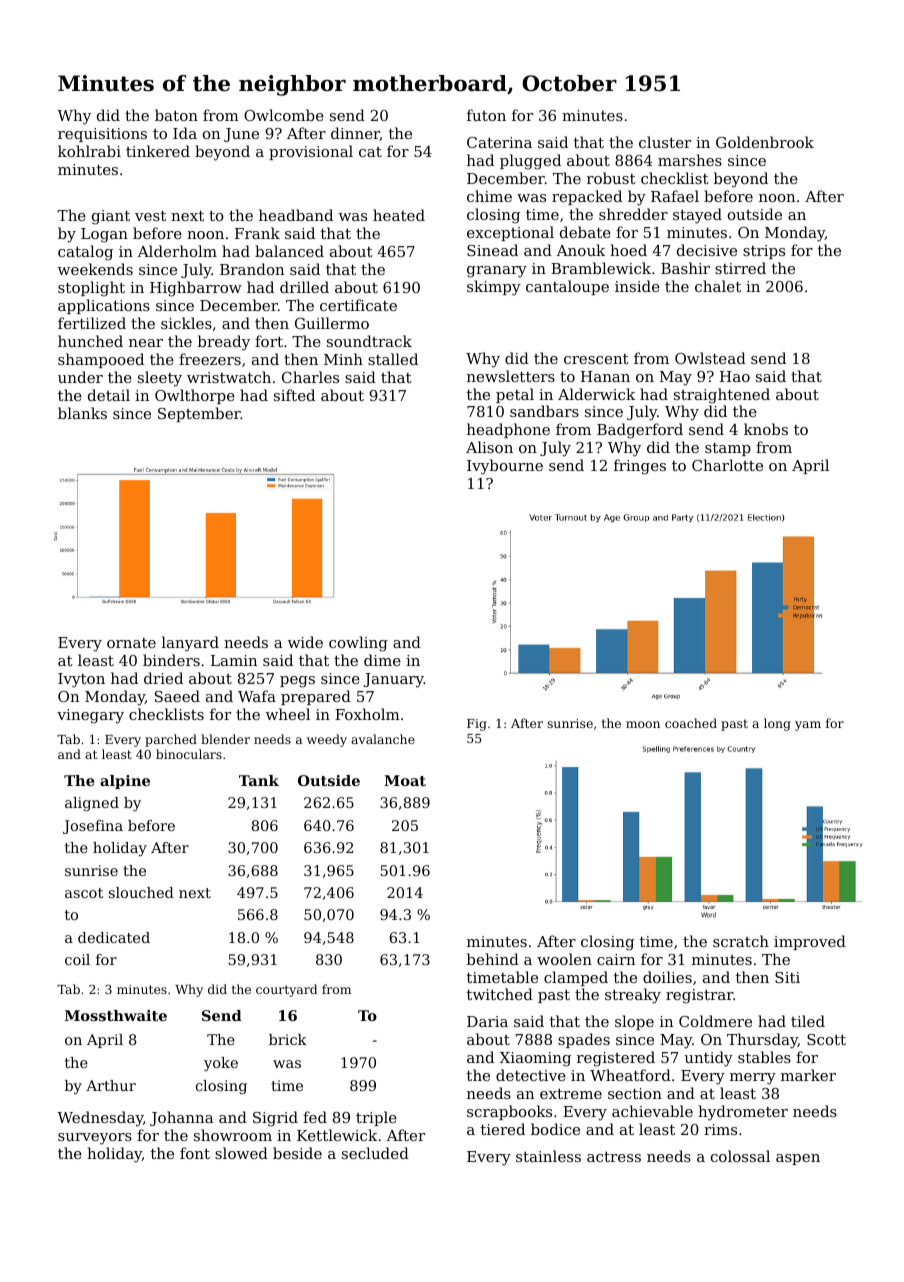 The width and height of the screenshot is (904, 1282). I want to click on Ivyton, so click(81, 680).
